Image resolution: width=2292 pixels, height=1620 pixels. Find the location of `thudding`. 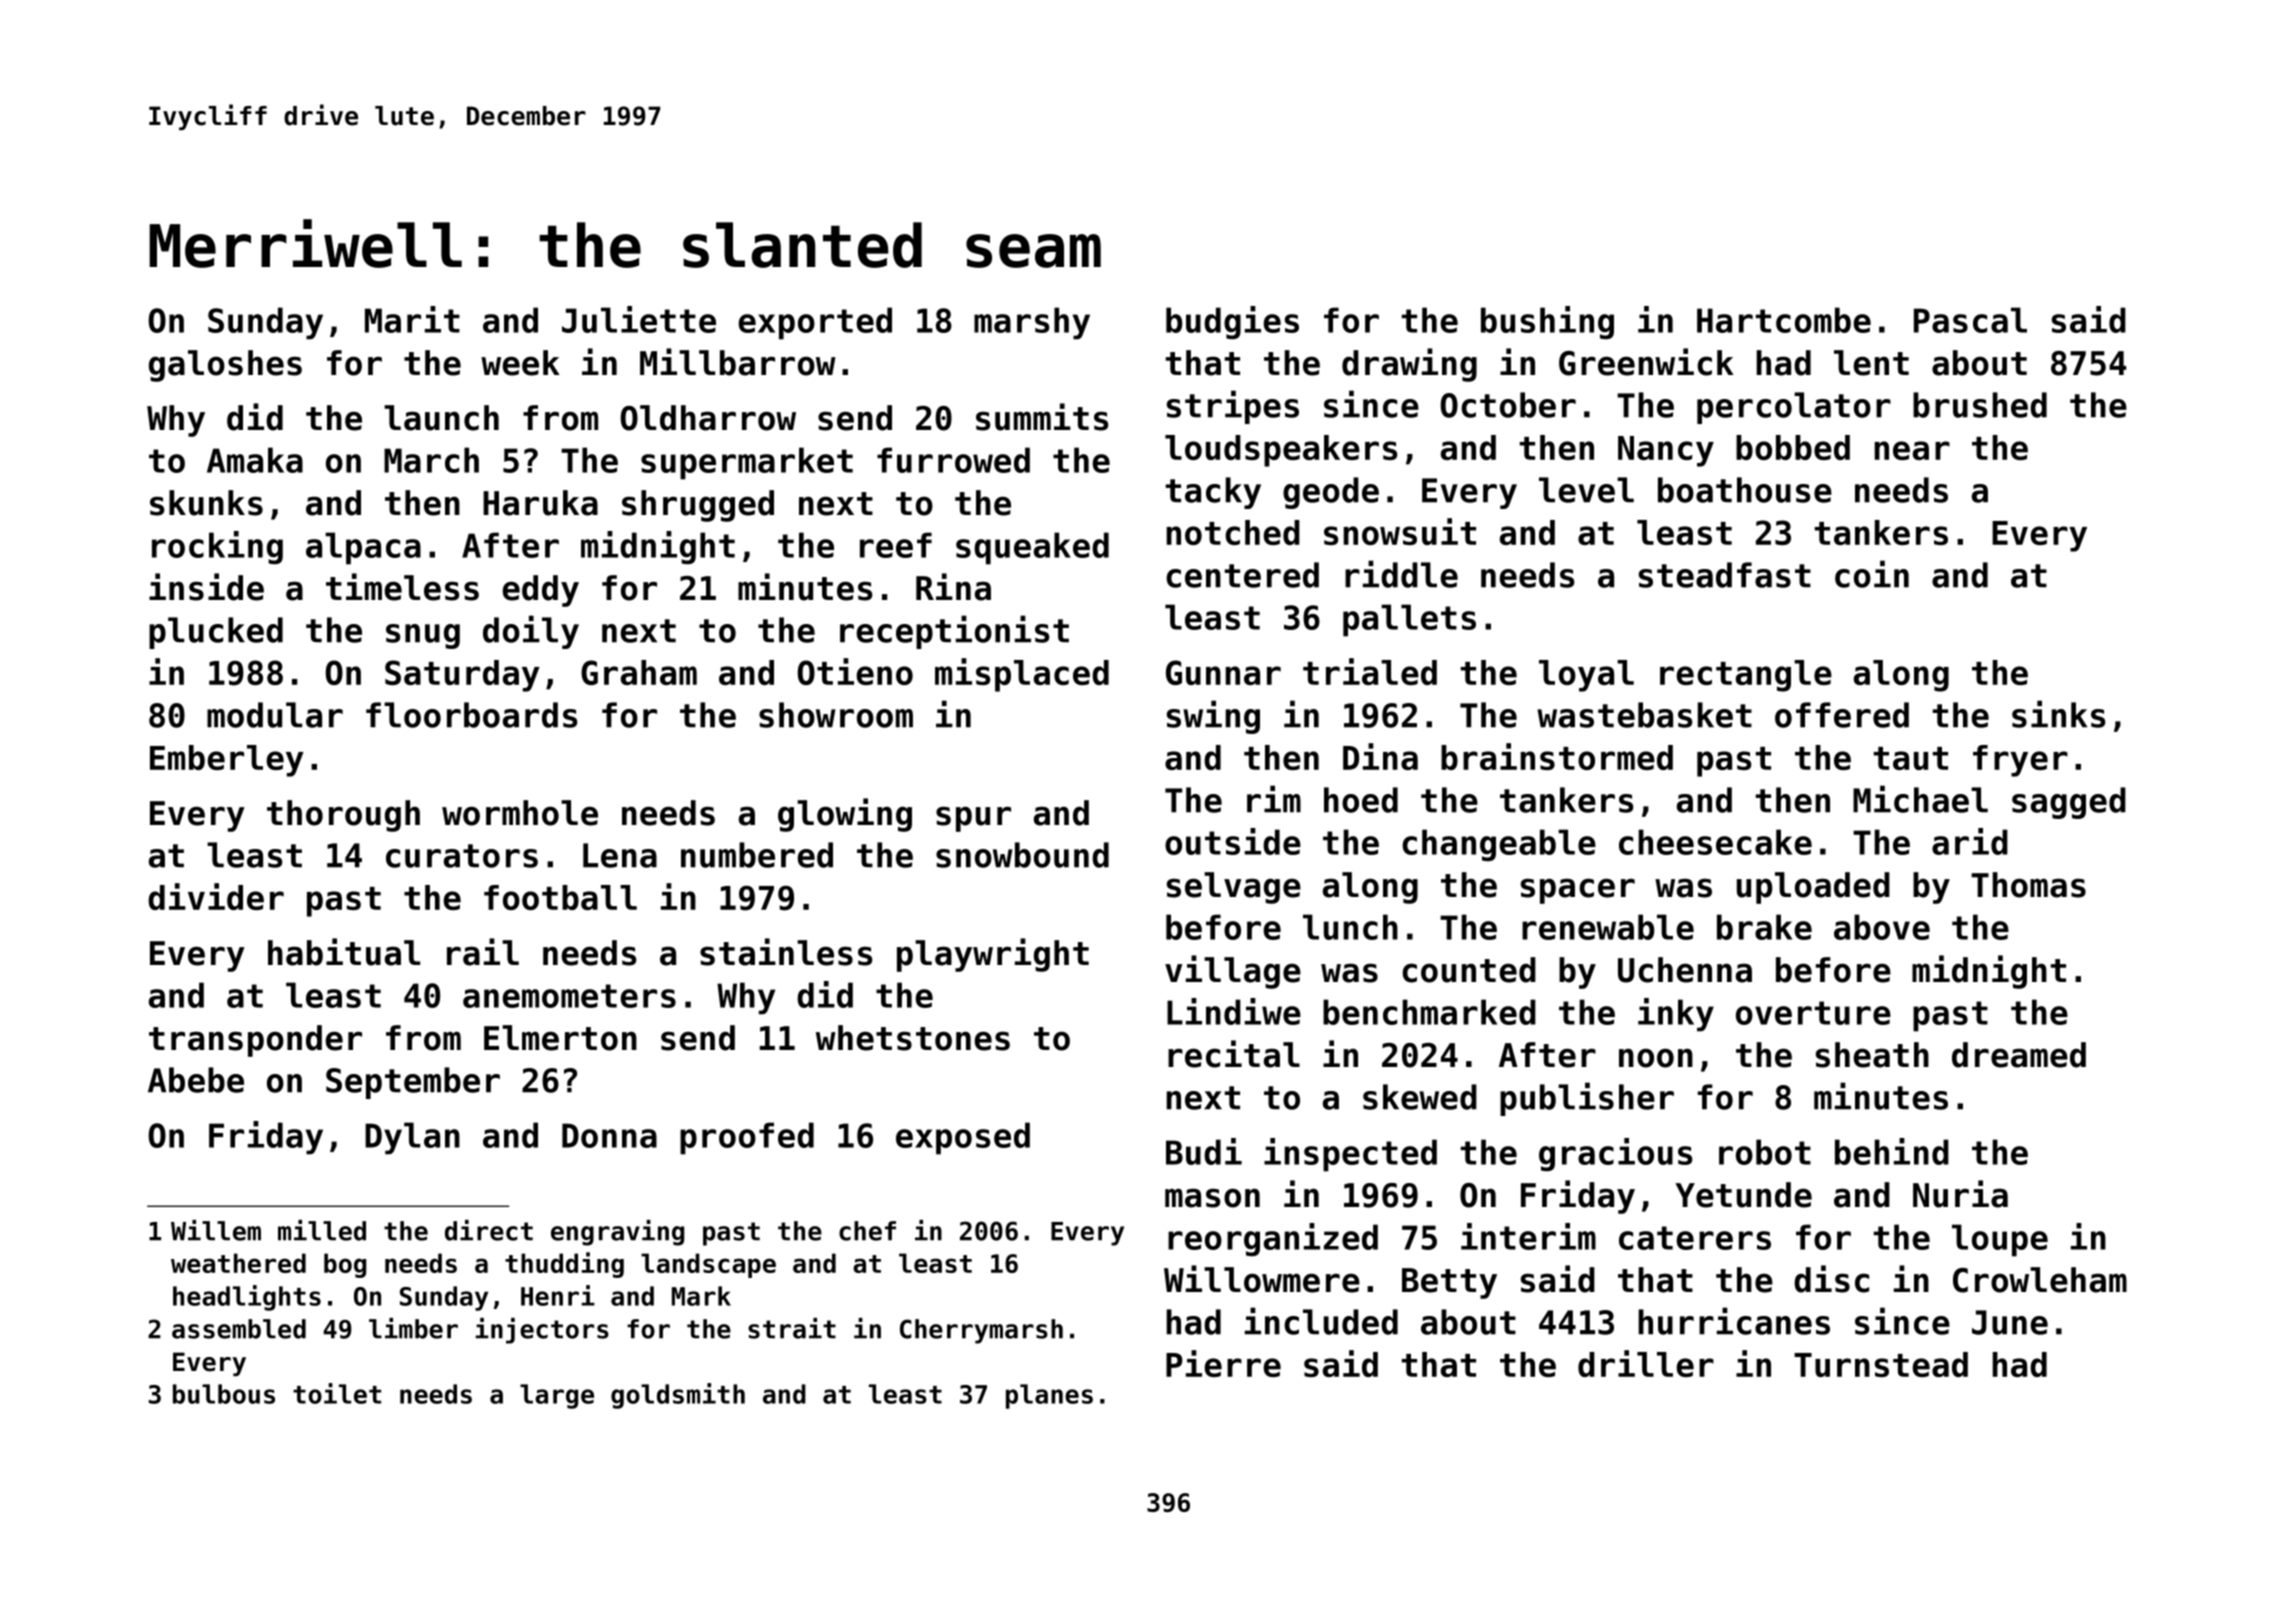

thudding is located at coordinates (564, 1265).
